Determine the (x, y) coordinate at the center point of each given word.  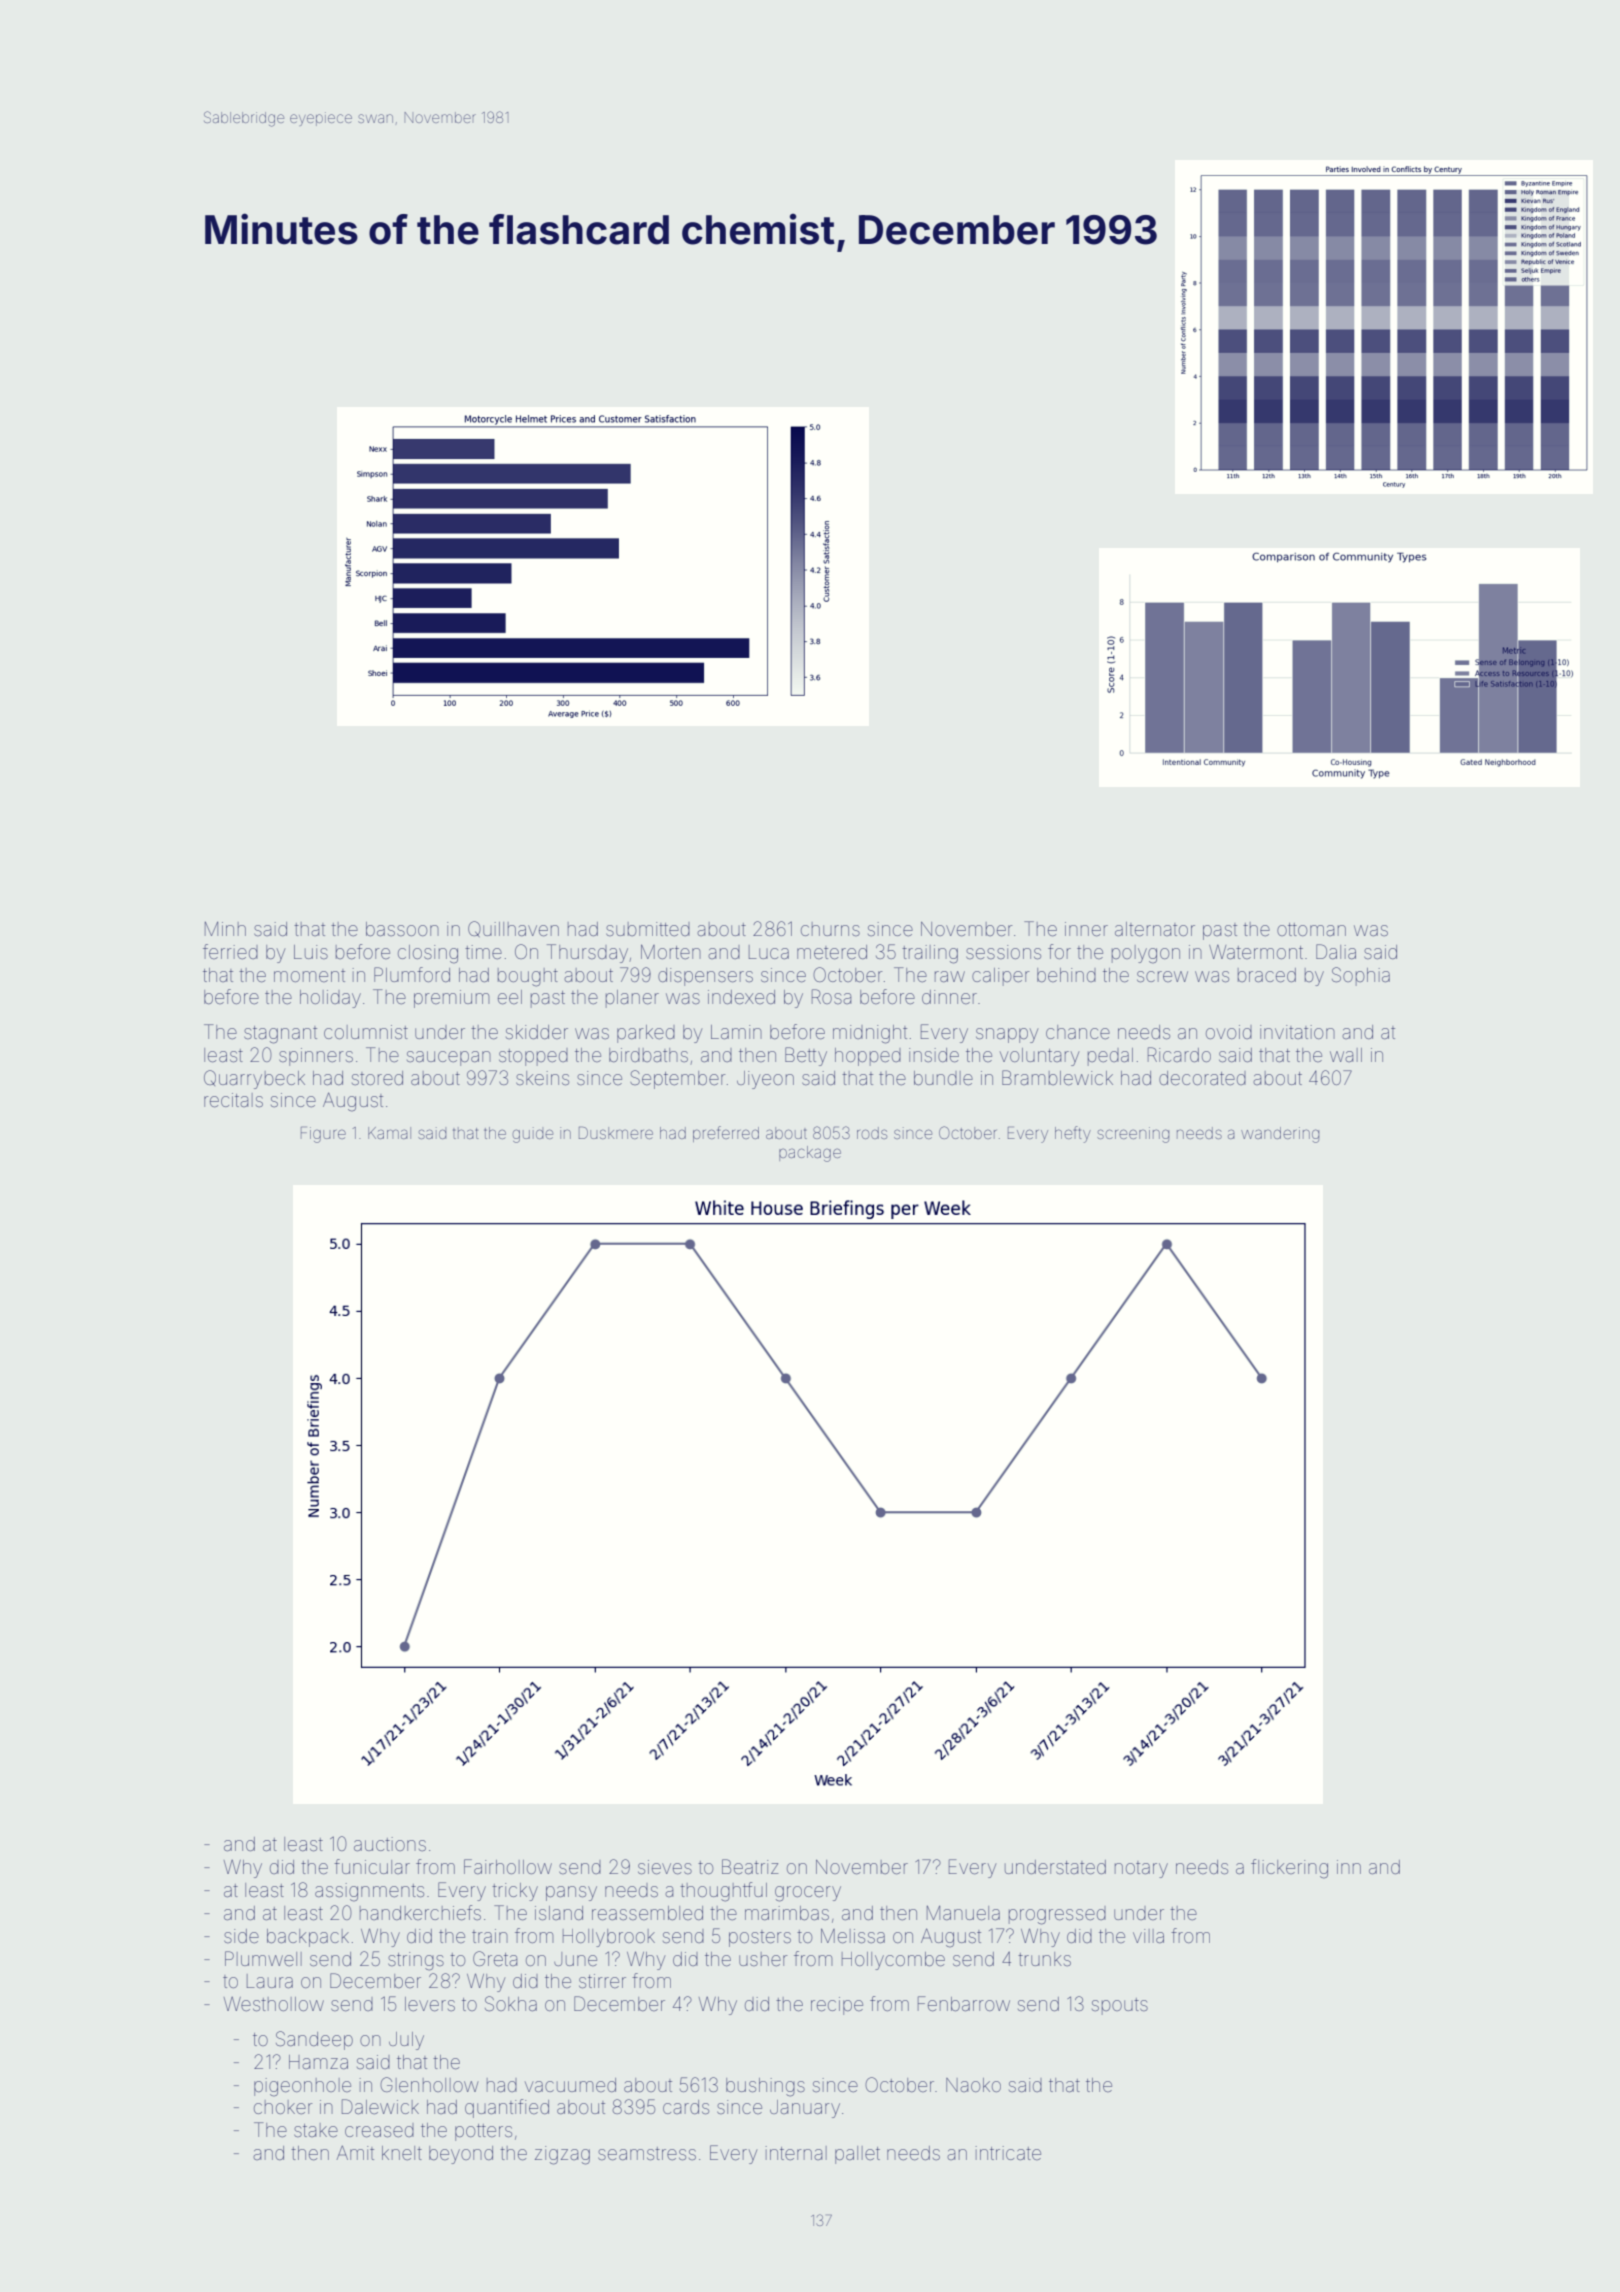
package (810, 1154)
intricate (1008, 2153)
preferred (726, 1134)
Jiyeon (765, 1080)
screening (1133, 1135)
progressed (1057, 1915)
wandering (1280, 1135)
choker (283, 2107)
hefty (1073, 1134)
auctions (390, 1844)
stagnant (280, 1035)
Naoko (973, 2085)
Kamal (389, 1133)
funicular (372, 1866)
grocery (808, 1894)
